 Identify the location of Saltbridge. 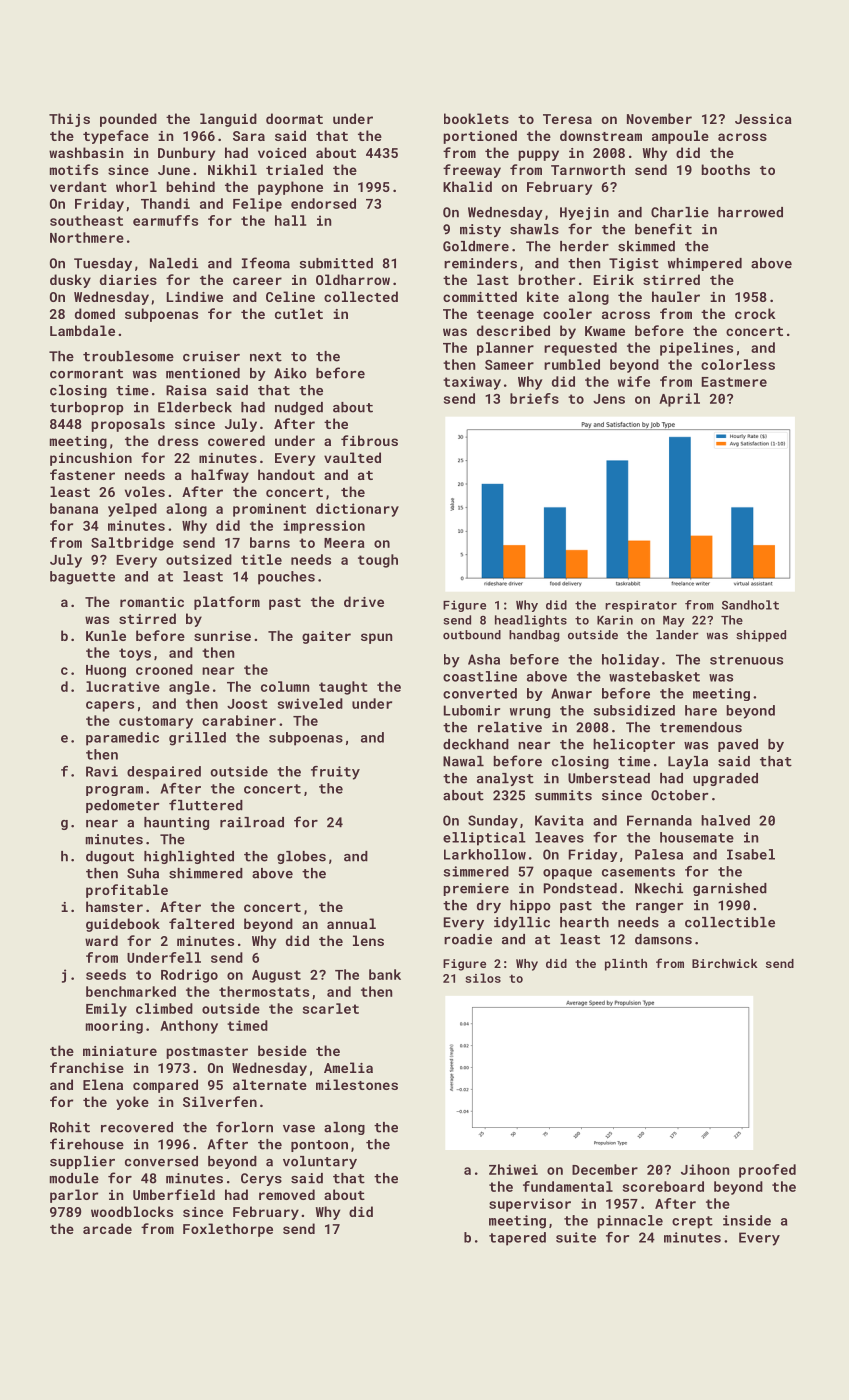
(132, 544).
